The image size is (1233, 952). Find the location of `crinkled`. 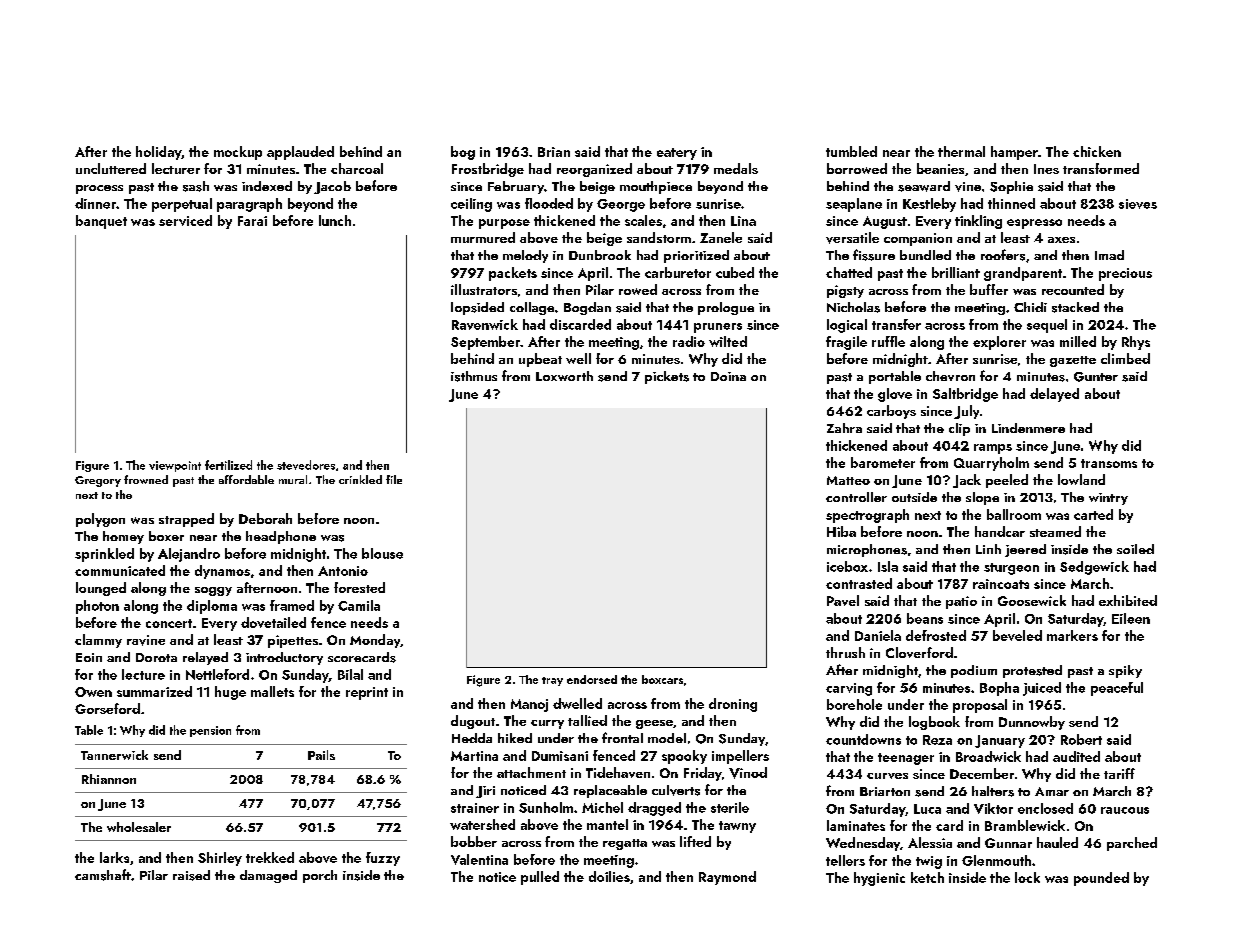

crinkled is located at coordinates (360, 479).
